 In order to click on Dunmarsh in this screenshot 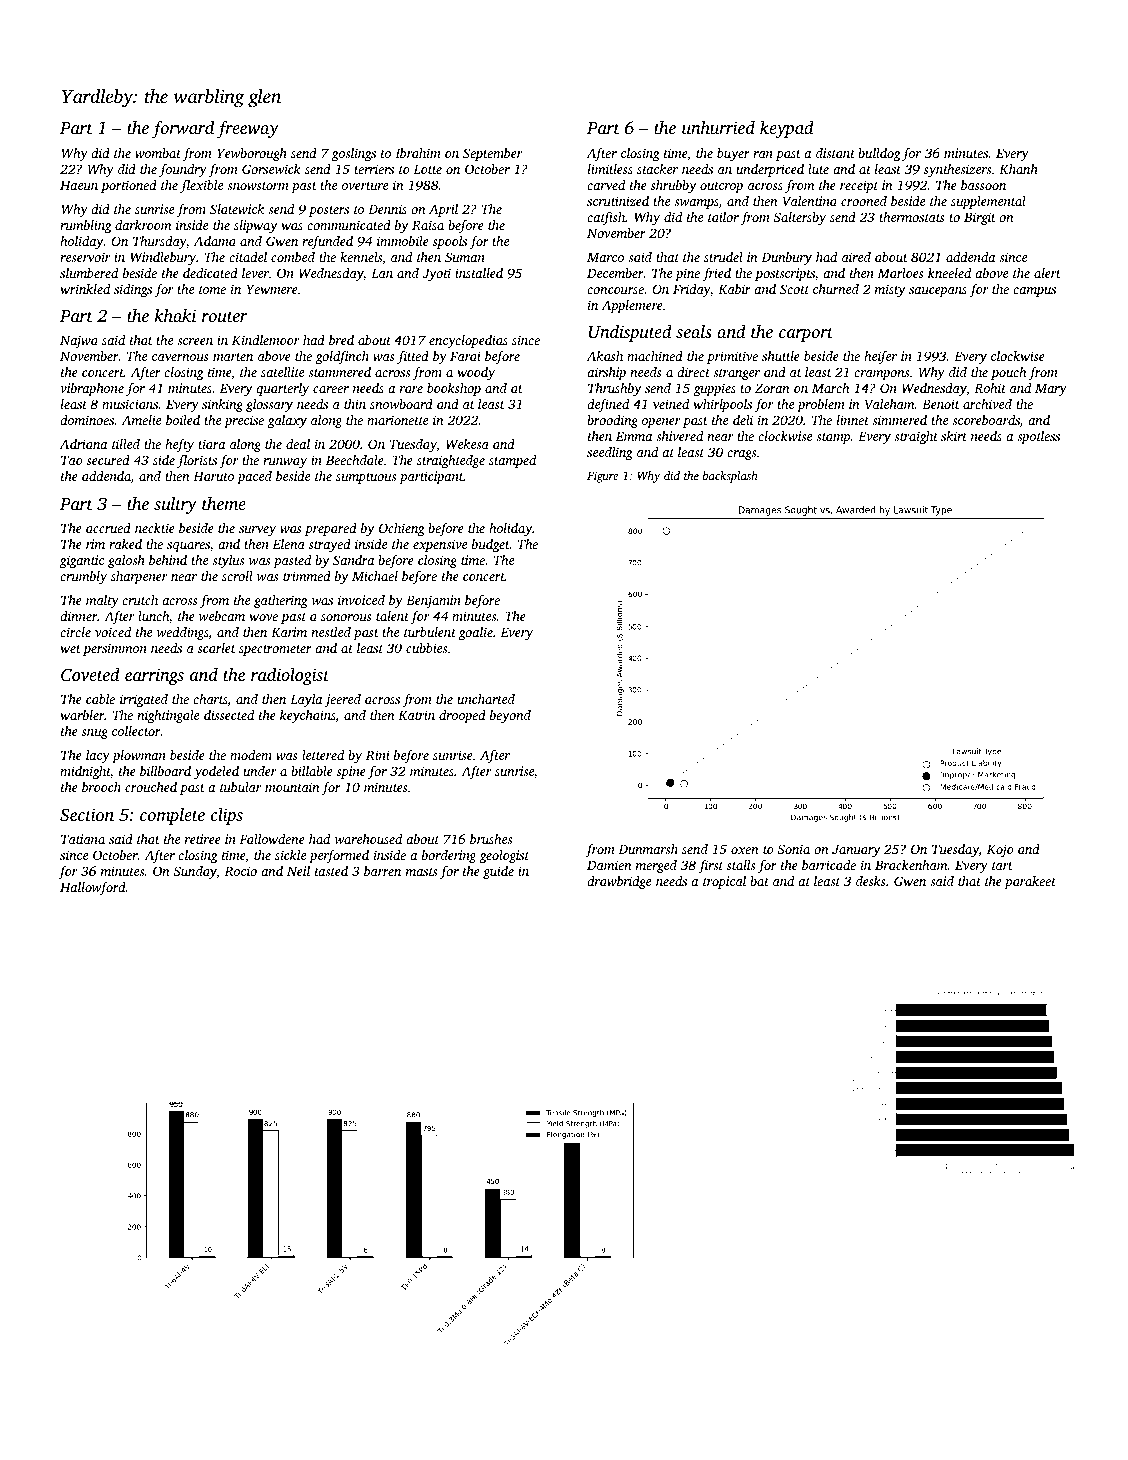, I will do `click(648, 849)`.
